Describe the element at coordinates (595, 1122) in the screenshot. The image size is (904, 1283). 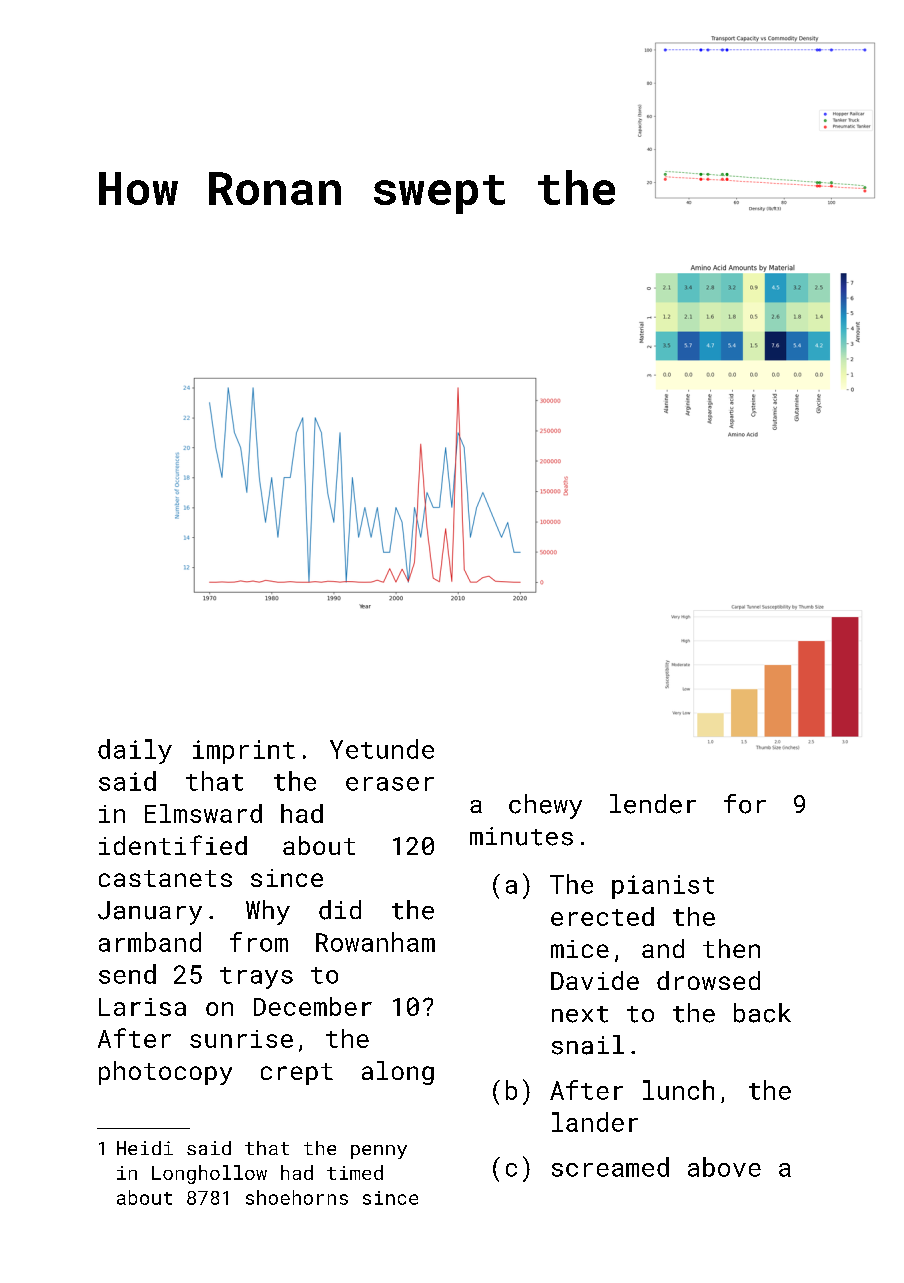
I see `lander` at that location.
